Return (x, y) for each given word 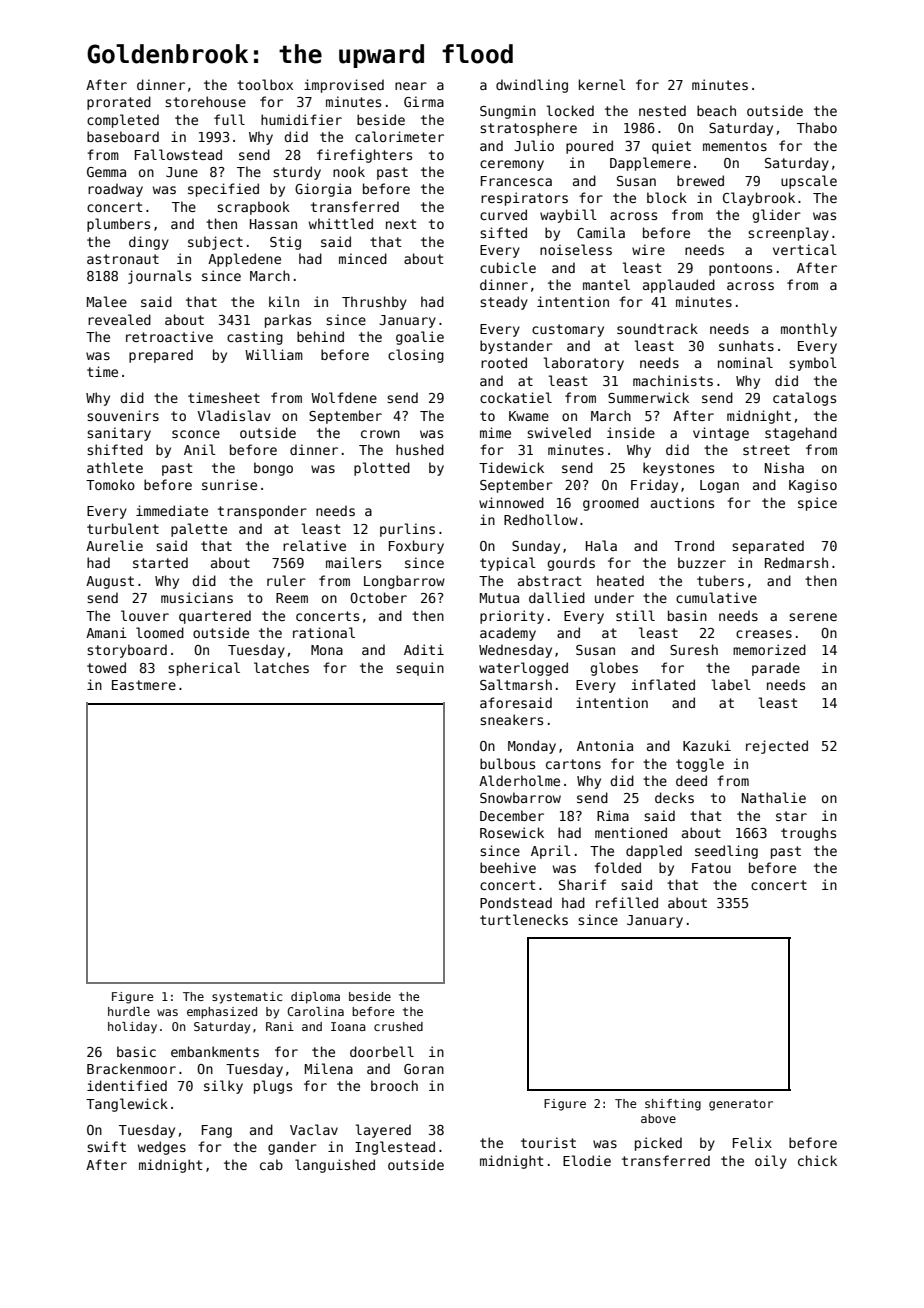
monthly (809, 330)
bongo (273, 469)
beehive (508, 867)
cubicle (508, 267)
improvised (344, 86)
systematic (247, 998)
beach (716, 110)
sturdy (297, 173)
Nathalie (774, 797)
